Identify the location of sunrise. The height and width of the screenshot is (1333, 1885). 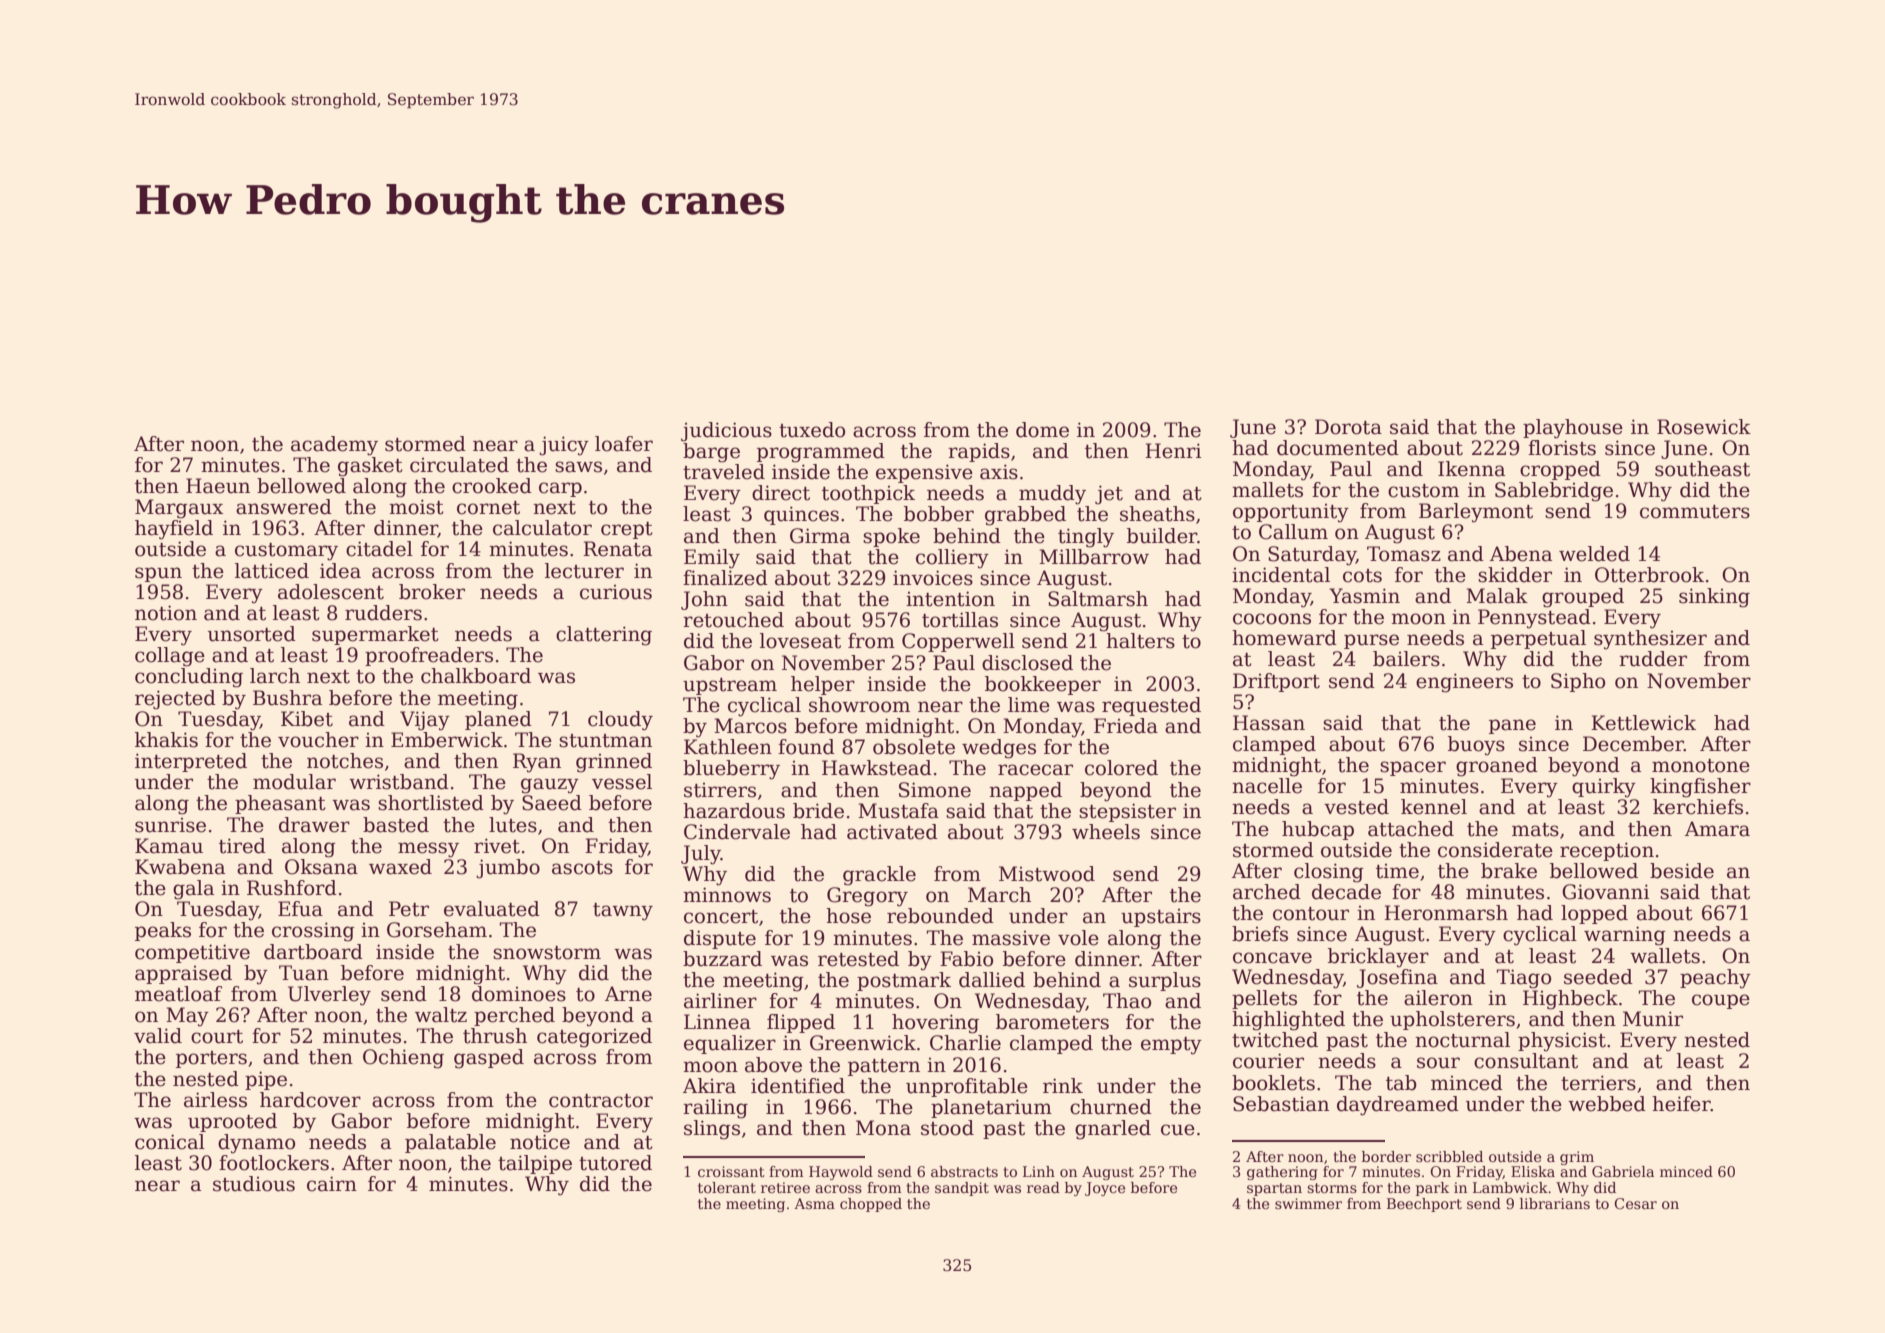
(170, 825).
